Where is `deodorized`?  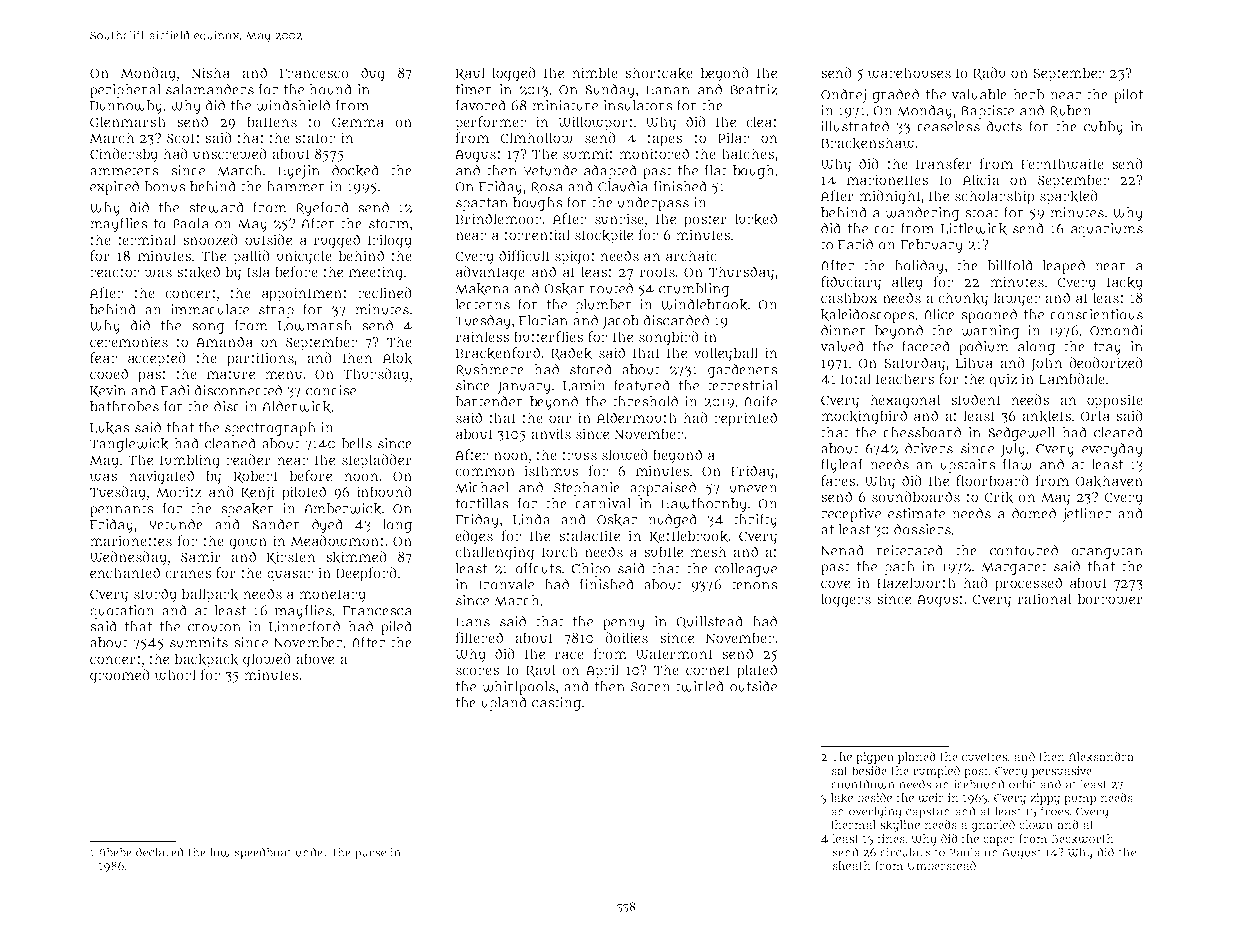
deodorized is located at coordinates (1106, 363).
